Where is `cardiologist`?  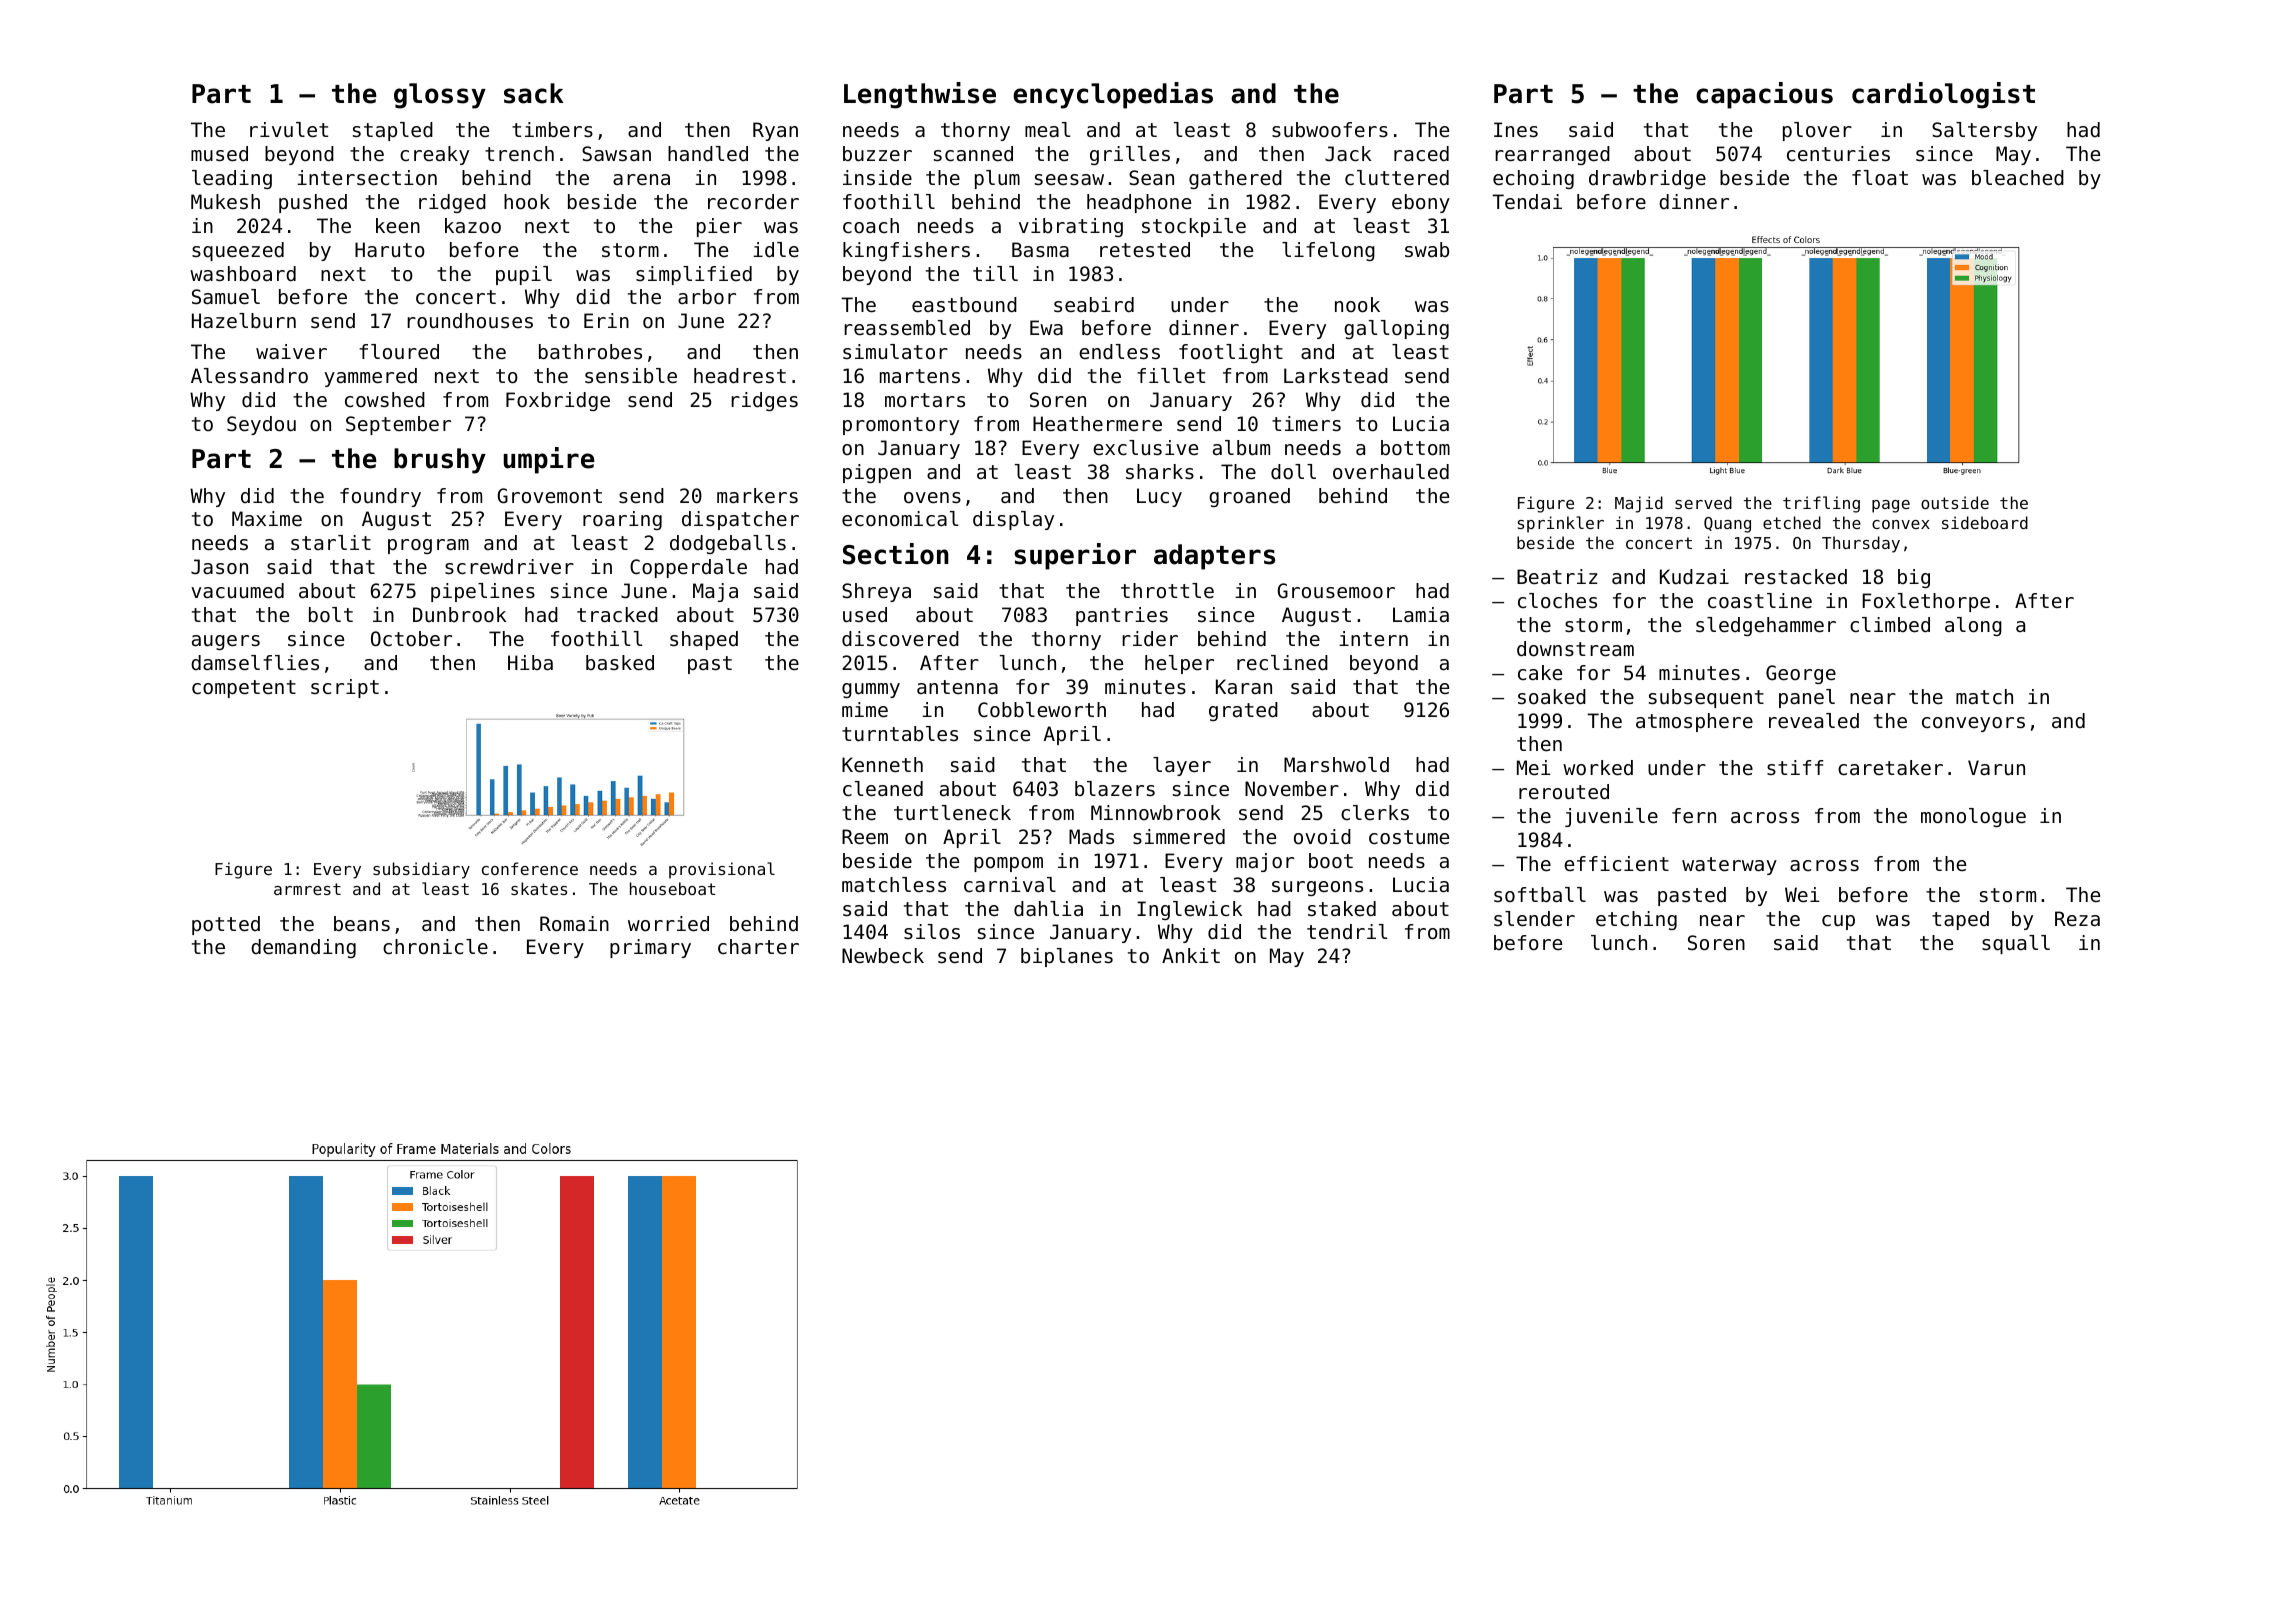
cardiologist is located at coordinates (1943, 95).
